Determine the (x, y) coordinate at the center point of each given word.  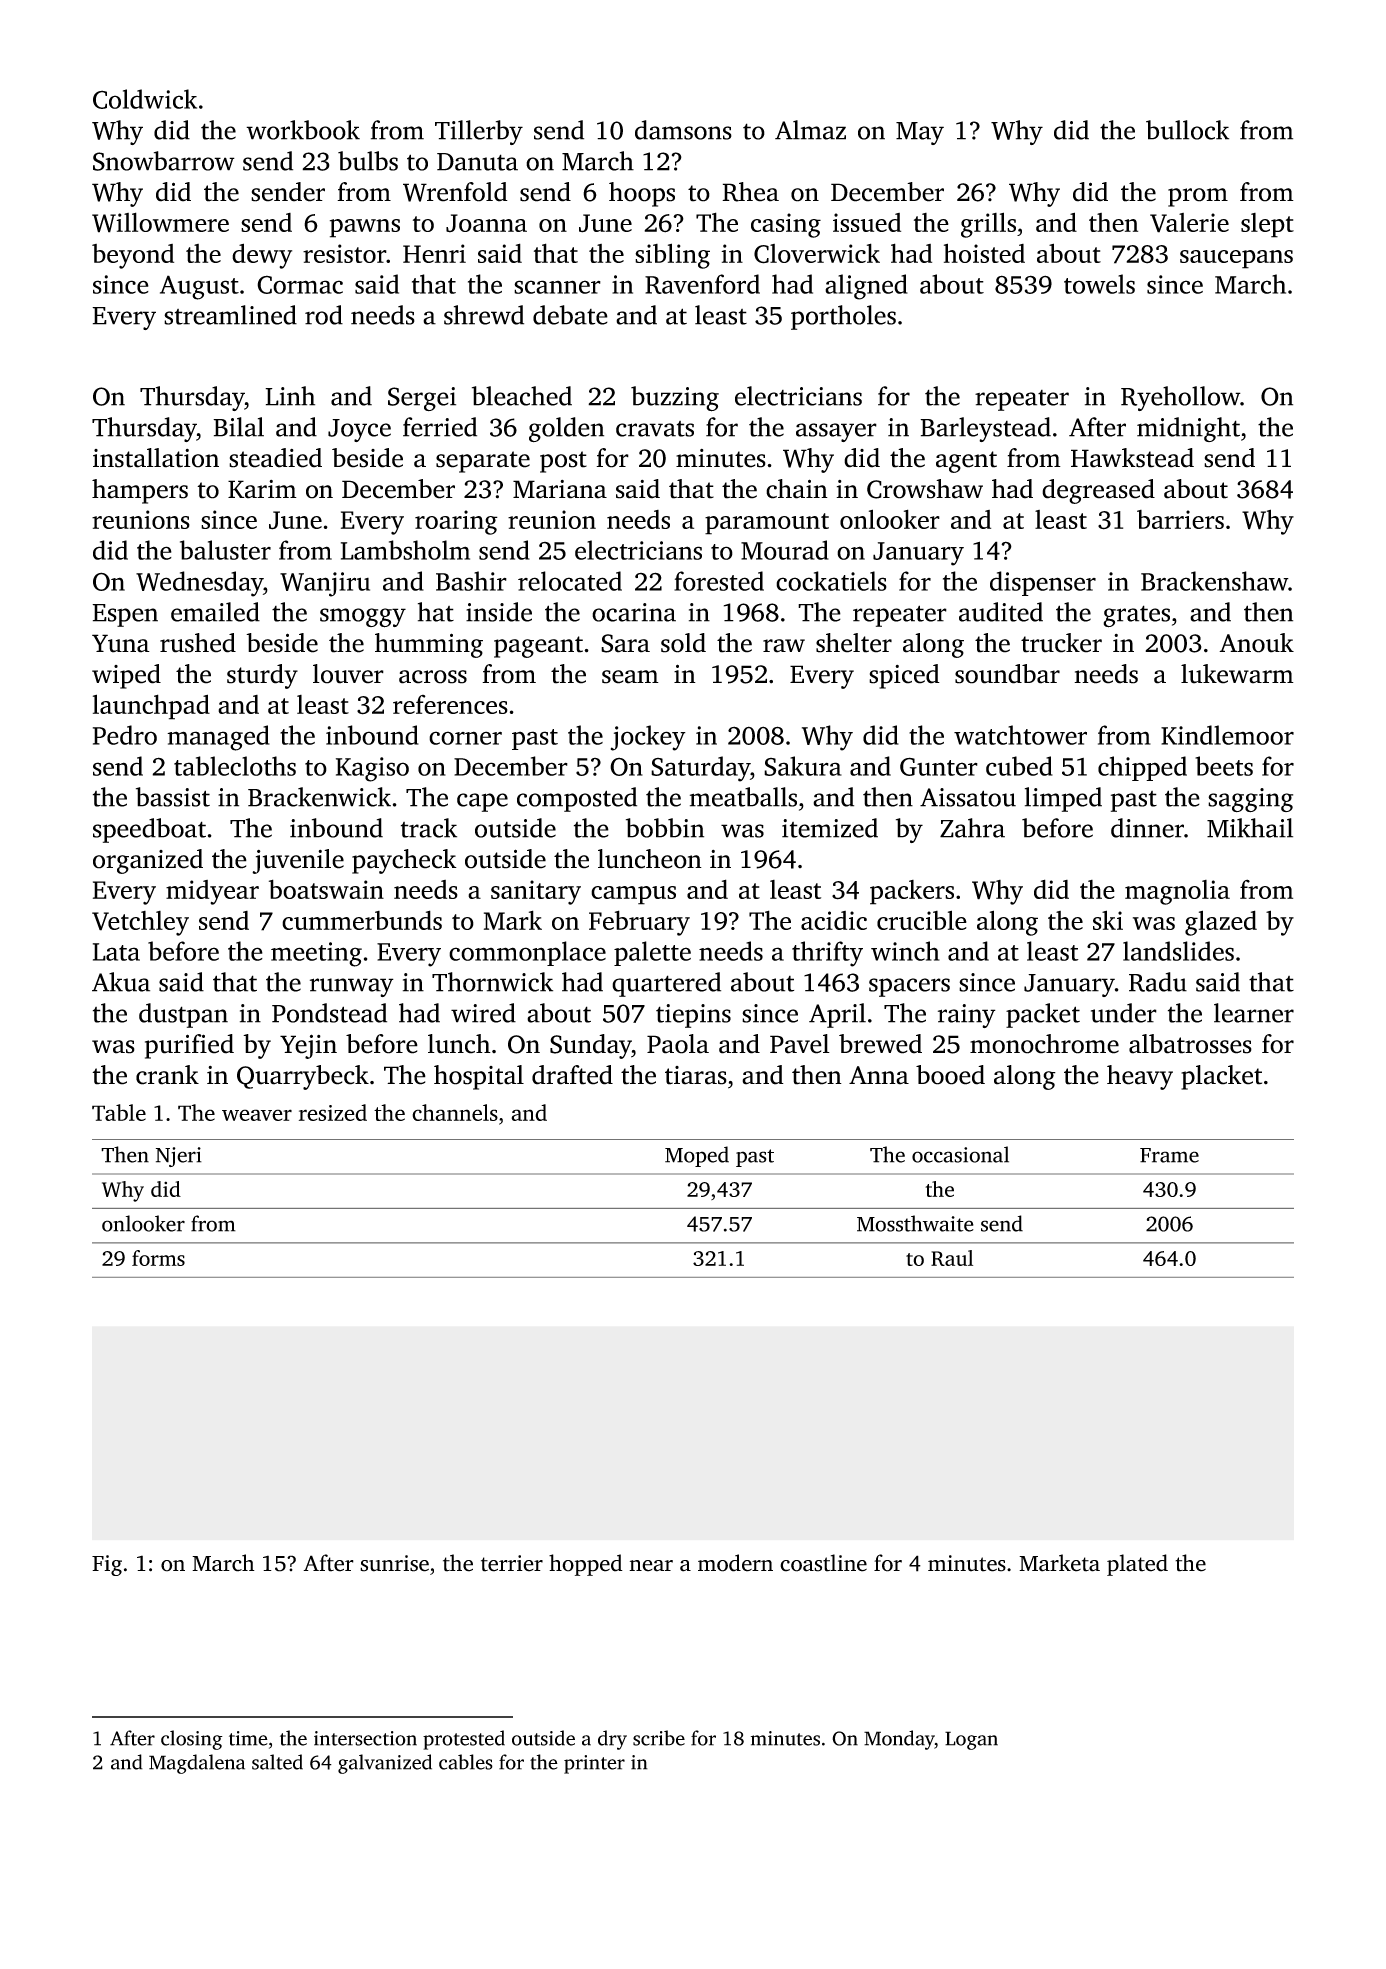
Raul (952, 1258)
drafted (572, 1075)
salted (277, 1762)
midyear (212, 892)
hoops (642, 194)
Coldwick (145, 99)
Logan (971, 1740)
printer (594, 1764)
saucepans (1236, 259)
